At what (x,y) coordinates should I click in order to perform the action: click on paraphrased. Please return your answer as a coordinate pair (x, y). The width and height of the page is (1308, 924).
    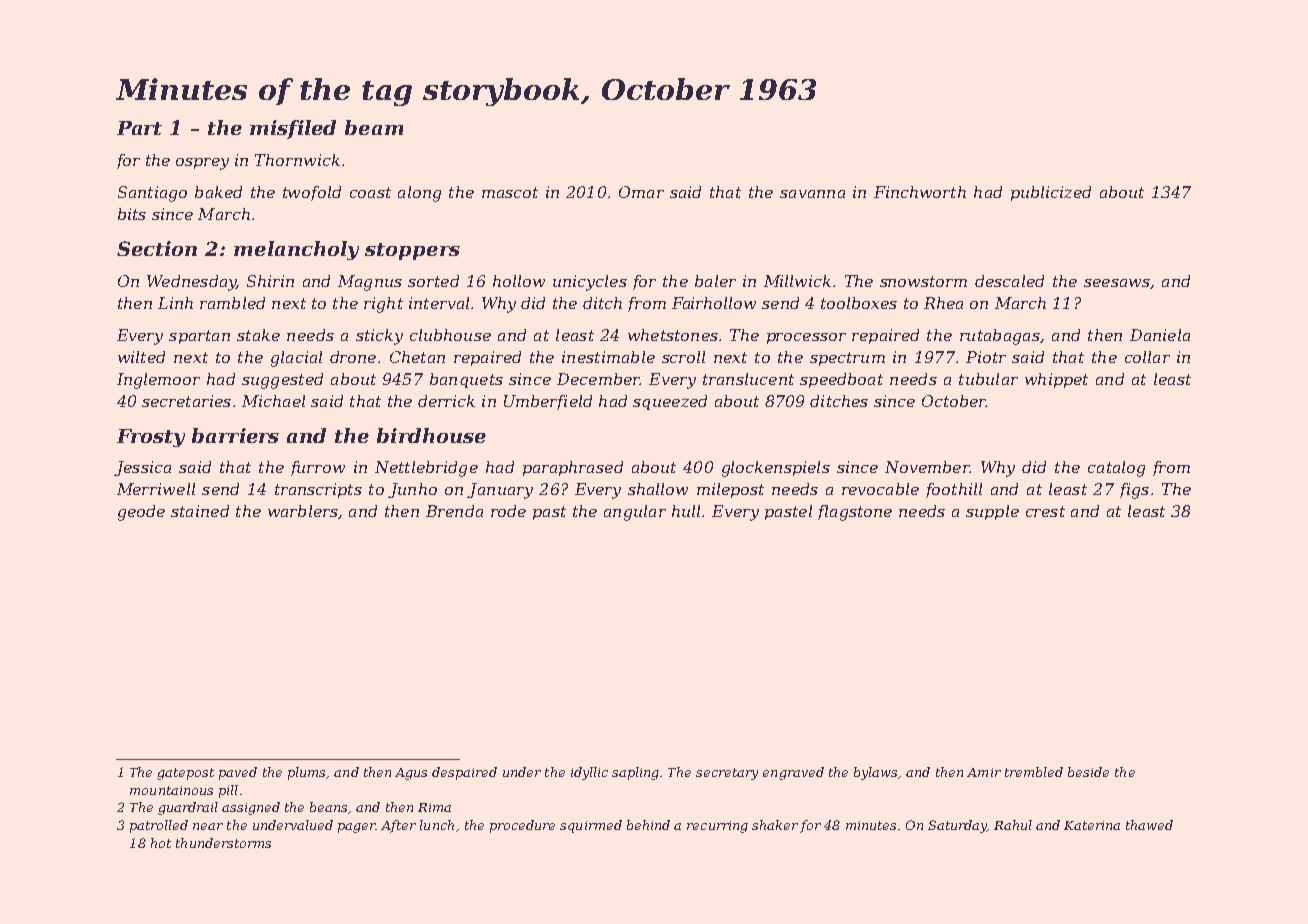
    Looking at the image, I should click on (573, 468).
